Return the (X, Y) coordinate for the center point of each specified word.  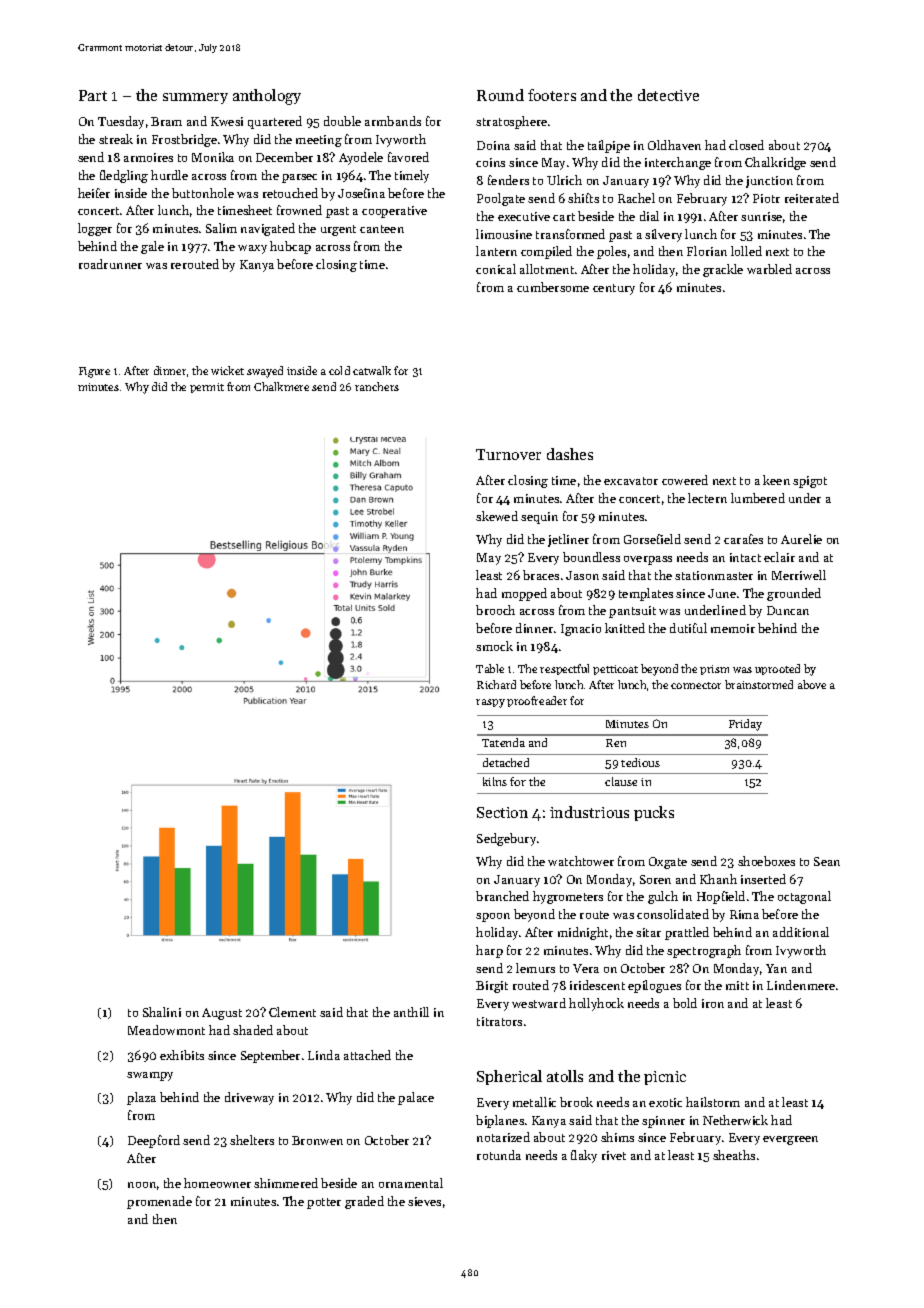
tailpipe (609, 146)
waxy (252, 249)
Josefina (361, 193)
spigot (810, 482)
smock (494, 646)
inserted (763, 879)
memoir (733, 628)
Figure (94, 372)
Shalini (162, 1012)
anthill (411, 1012)
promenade (159, 1202)
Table (490, 668)
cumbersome (553, 287)
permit (207, 388)
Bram (166, 121)
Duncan (788, 610)
